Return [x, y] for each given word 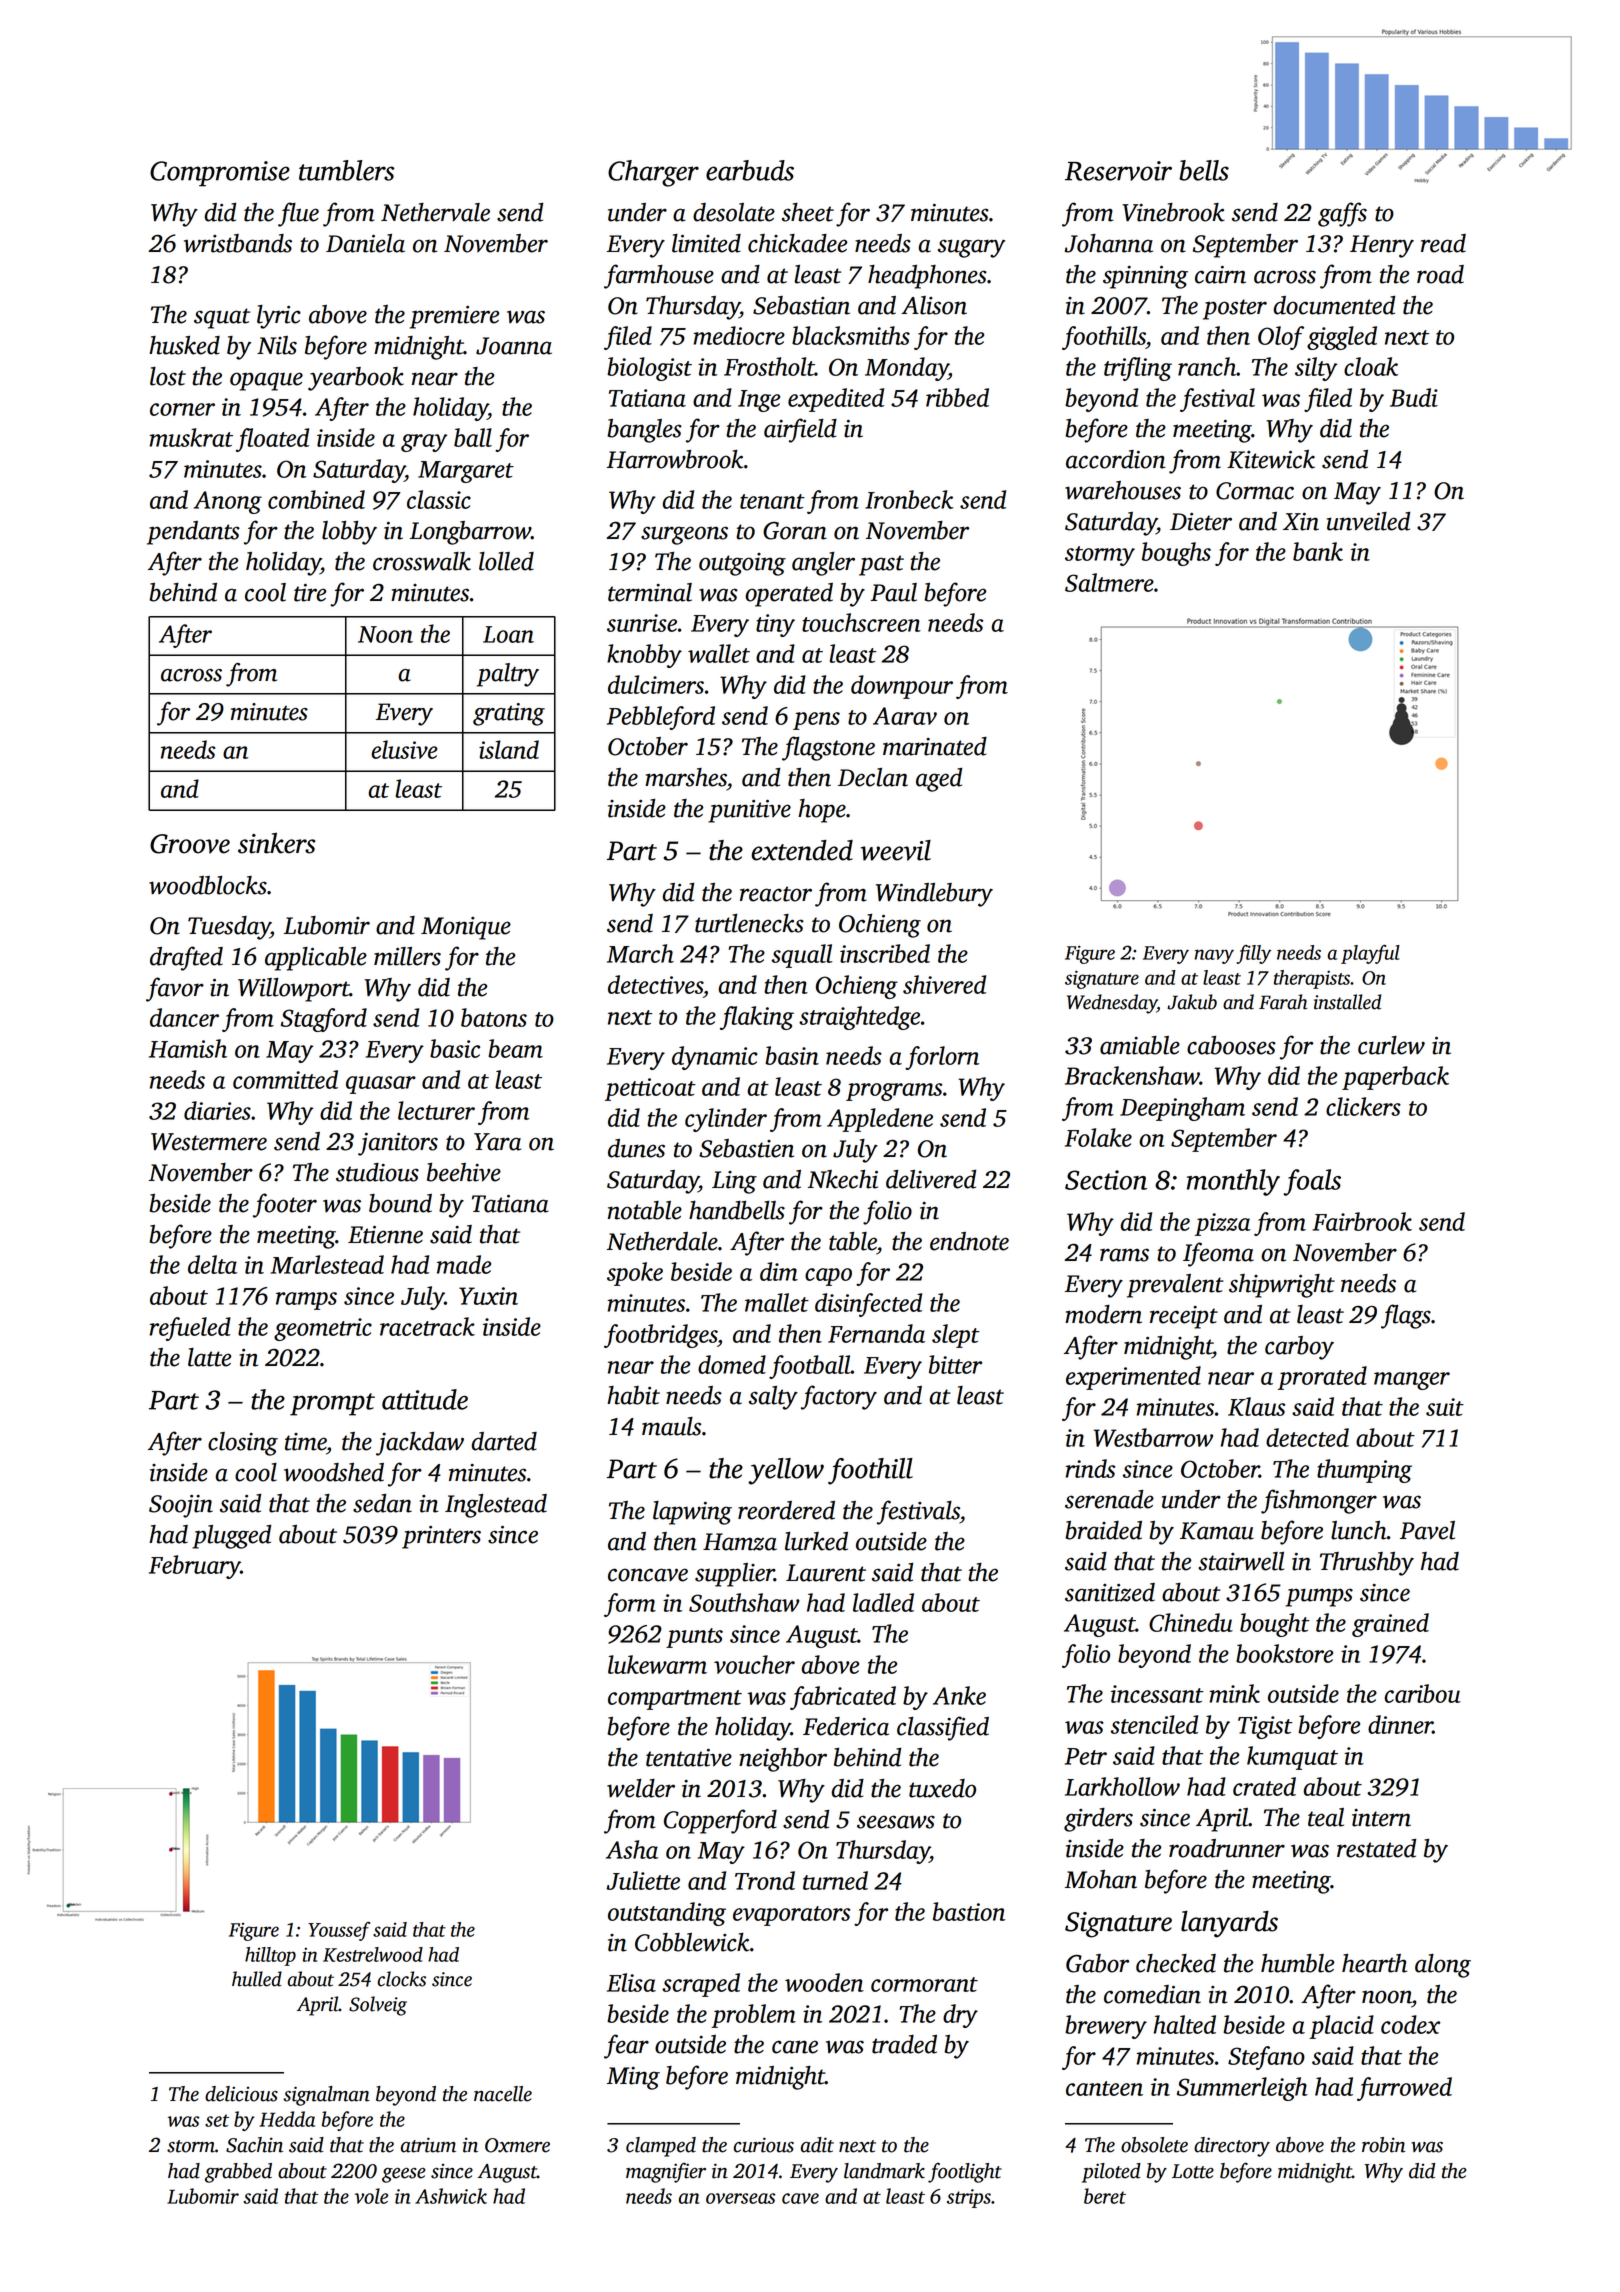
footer [285, 1205]
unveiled [1368, 521]
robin [1384, 2145]
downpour [902, 687]
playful [1370, 954]
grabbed [238, 2173]
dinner [1400, 1724]
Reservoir [1118, 171]
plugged [231, 1537]
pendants [193, 533]
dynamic [715, 1058]
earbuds [750, 170]
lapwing [692, 1513]
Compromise [220, 174]
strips [969, 2198]
